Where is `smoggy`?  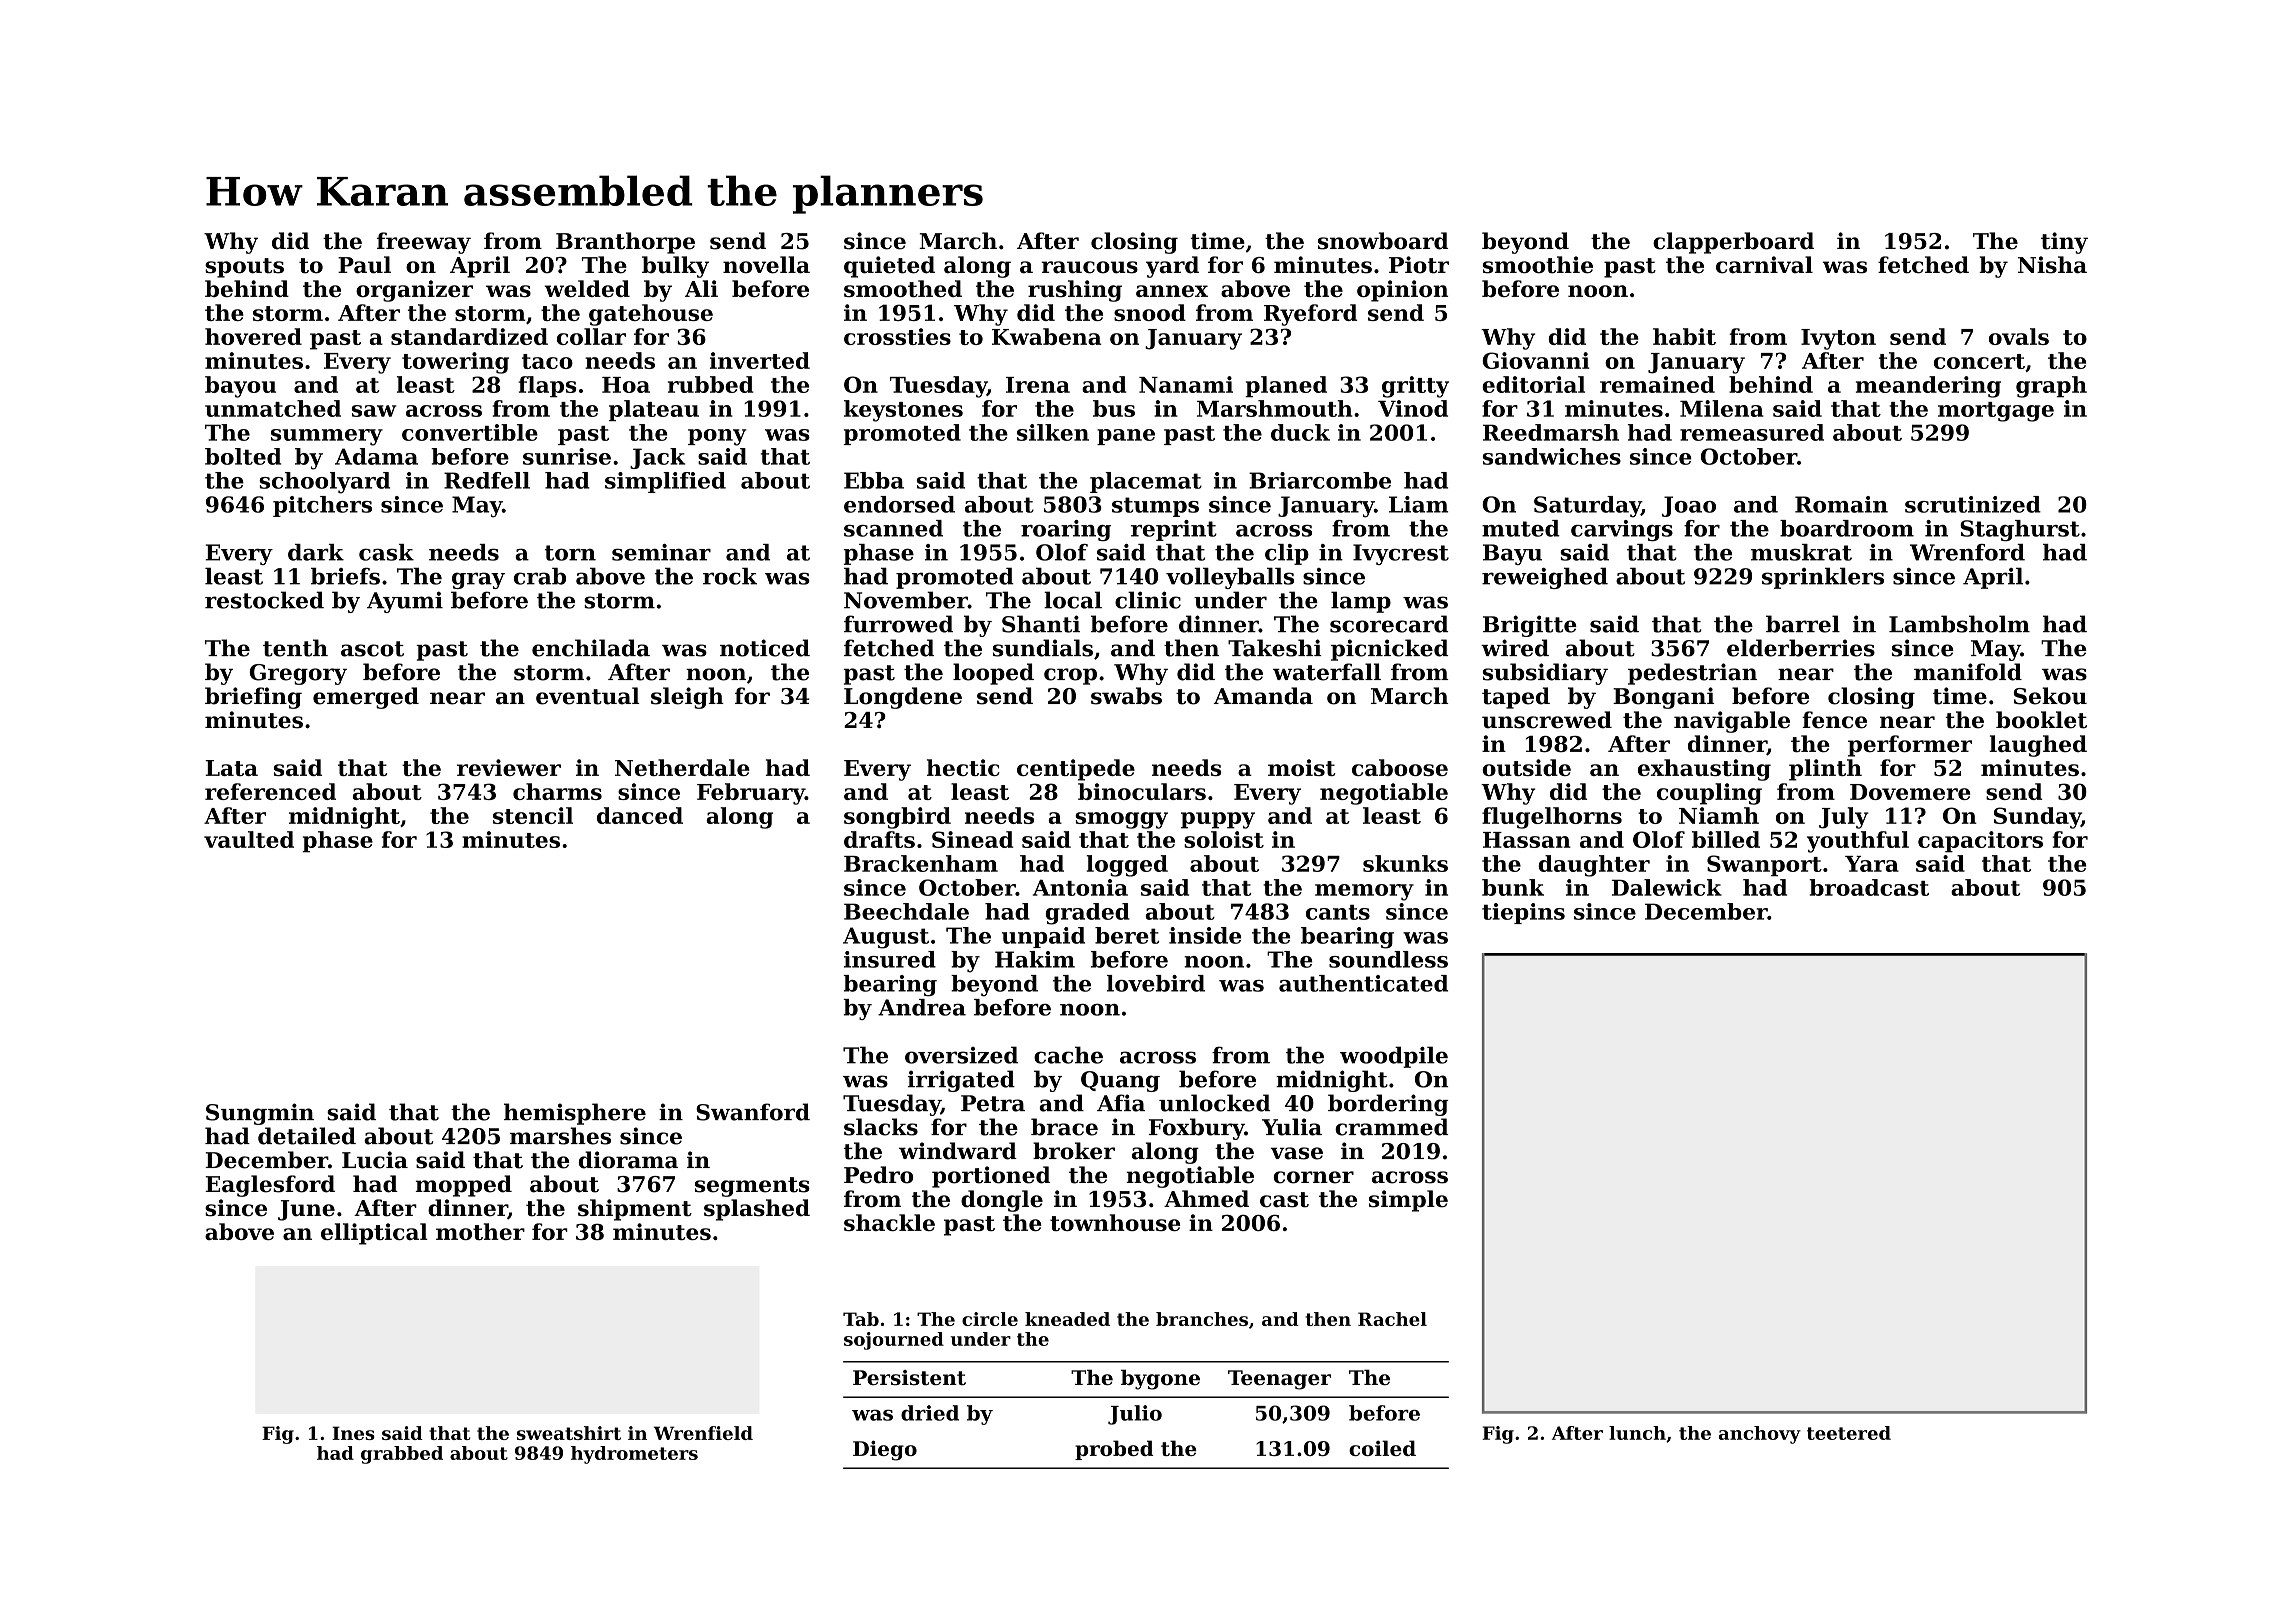 smoggy is located at coordinates (1121, 820).
